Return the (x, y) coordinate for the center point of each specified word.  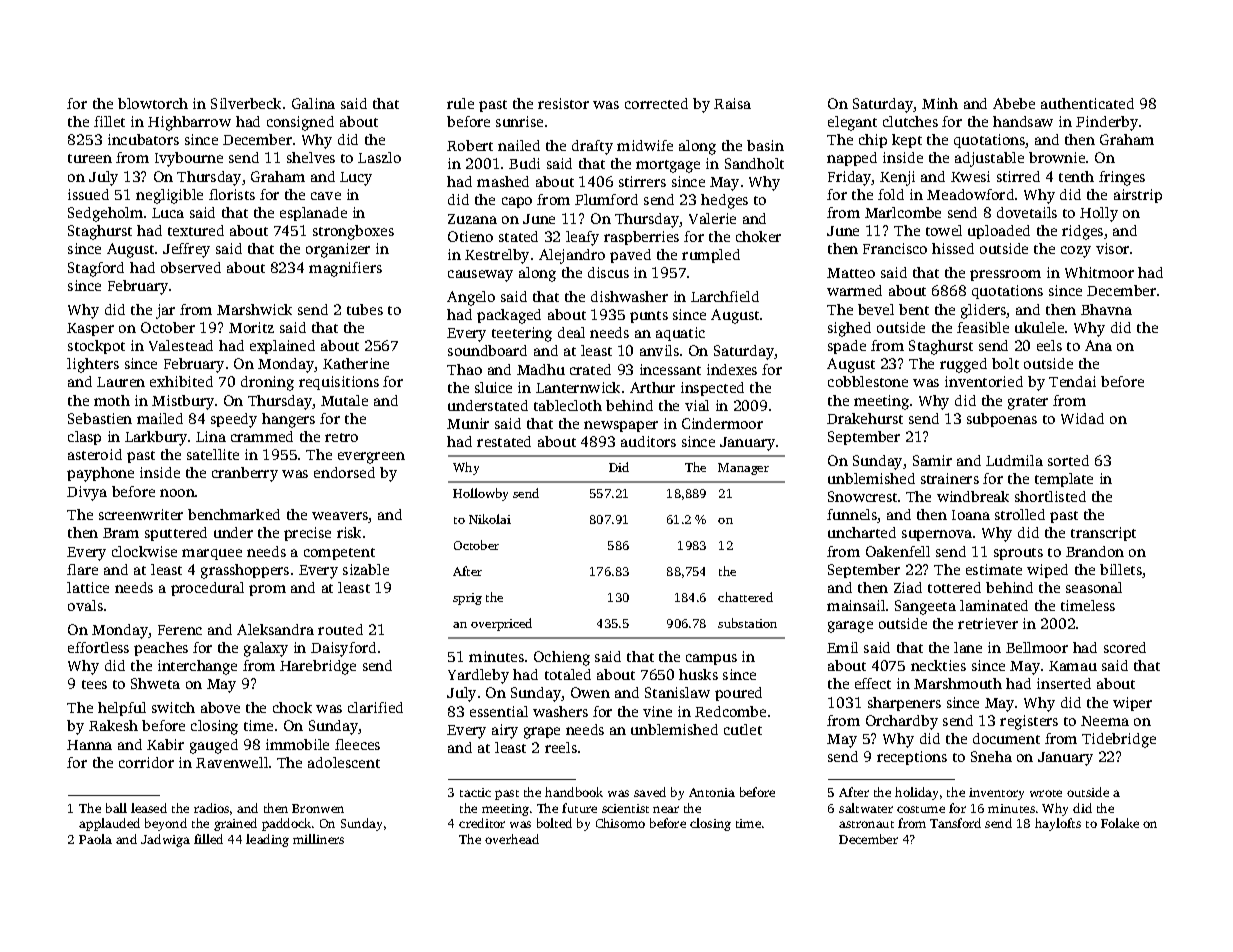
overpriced (501, 624)
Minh (940, 103)
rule (460, 103)
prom (267, 590)
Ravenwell (232, 762)
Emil (842, 647)
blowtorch (153, 103)
